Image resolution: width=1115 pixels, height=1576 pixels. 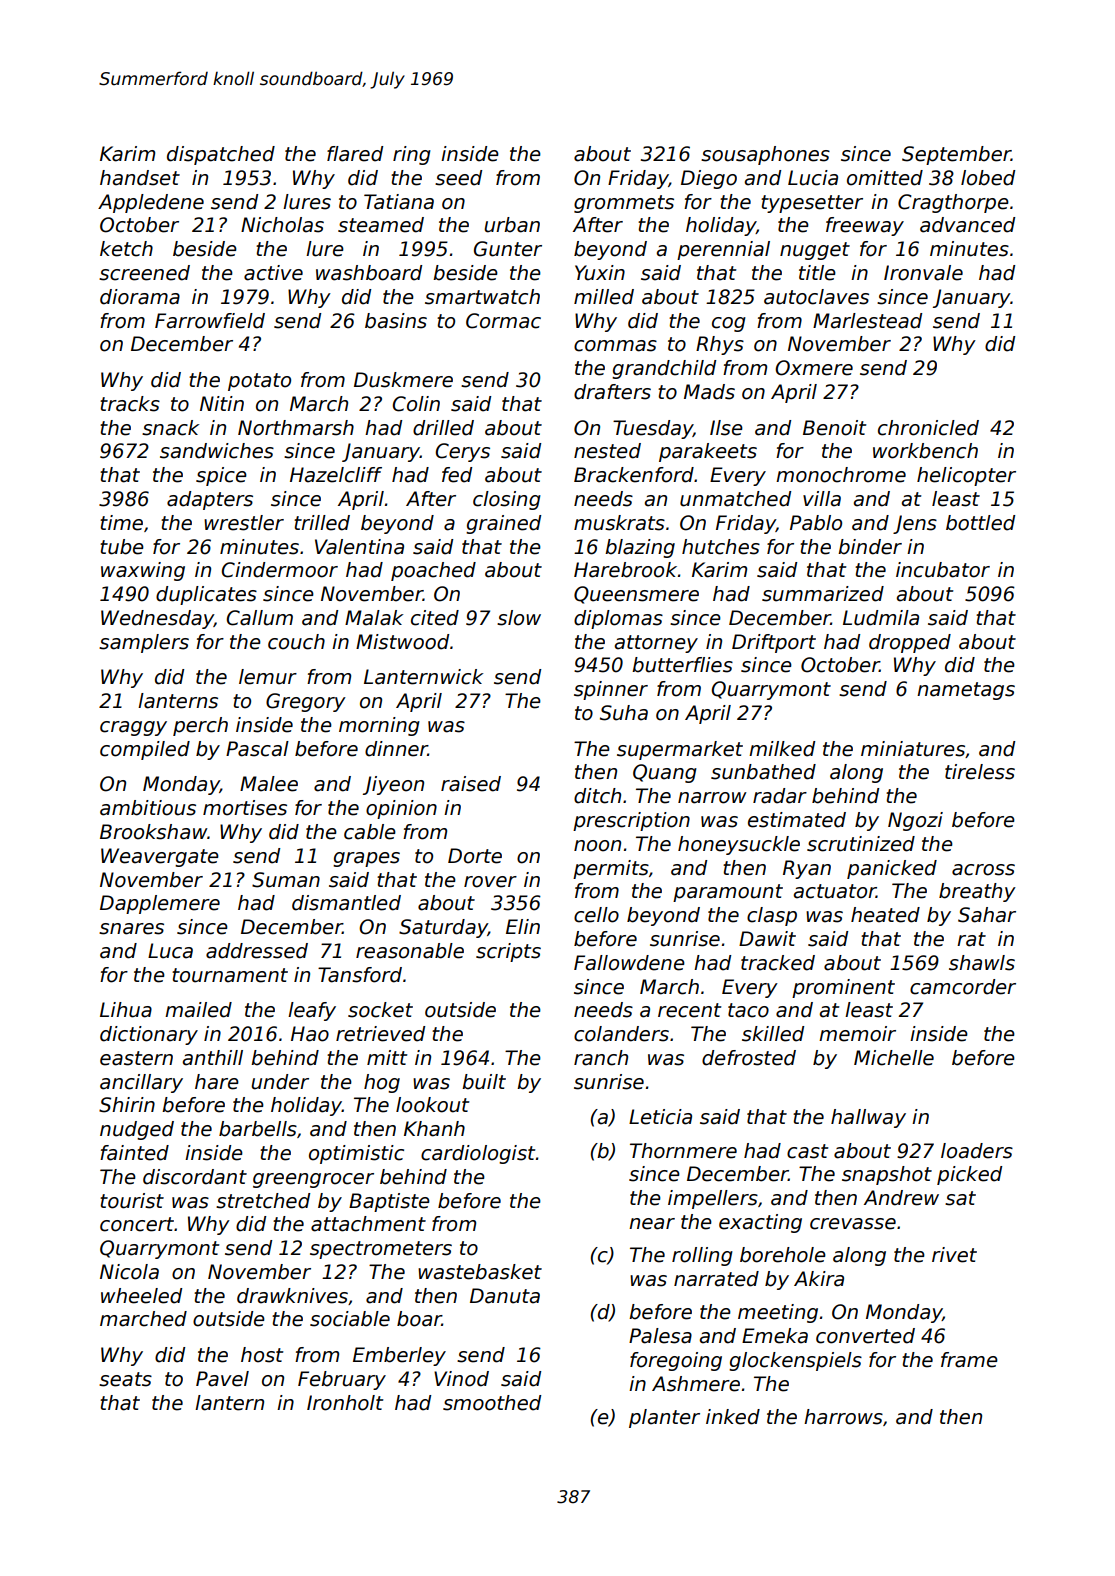 I want to click on Cerys, so click(x=462, y=452).
